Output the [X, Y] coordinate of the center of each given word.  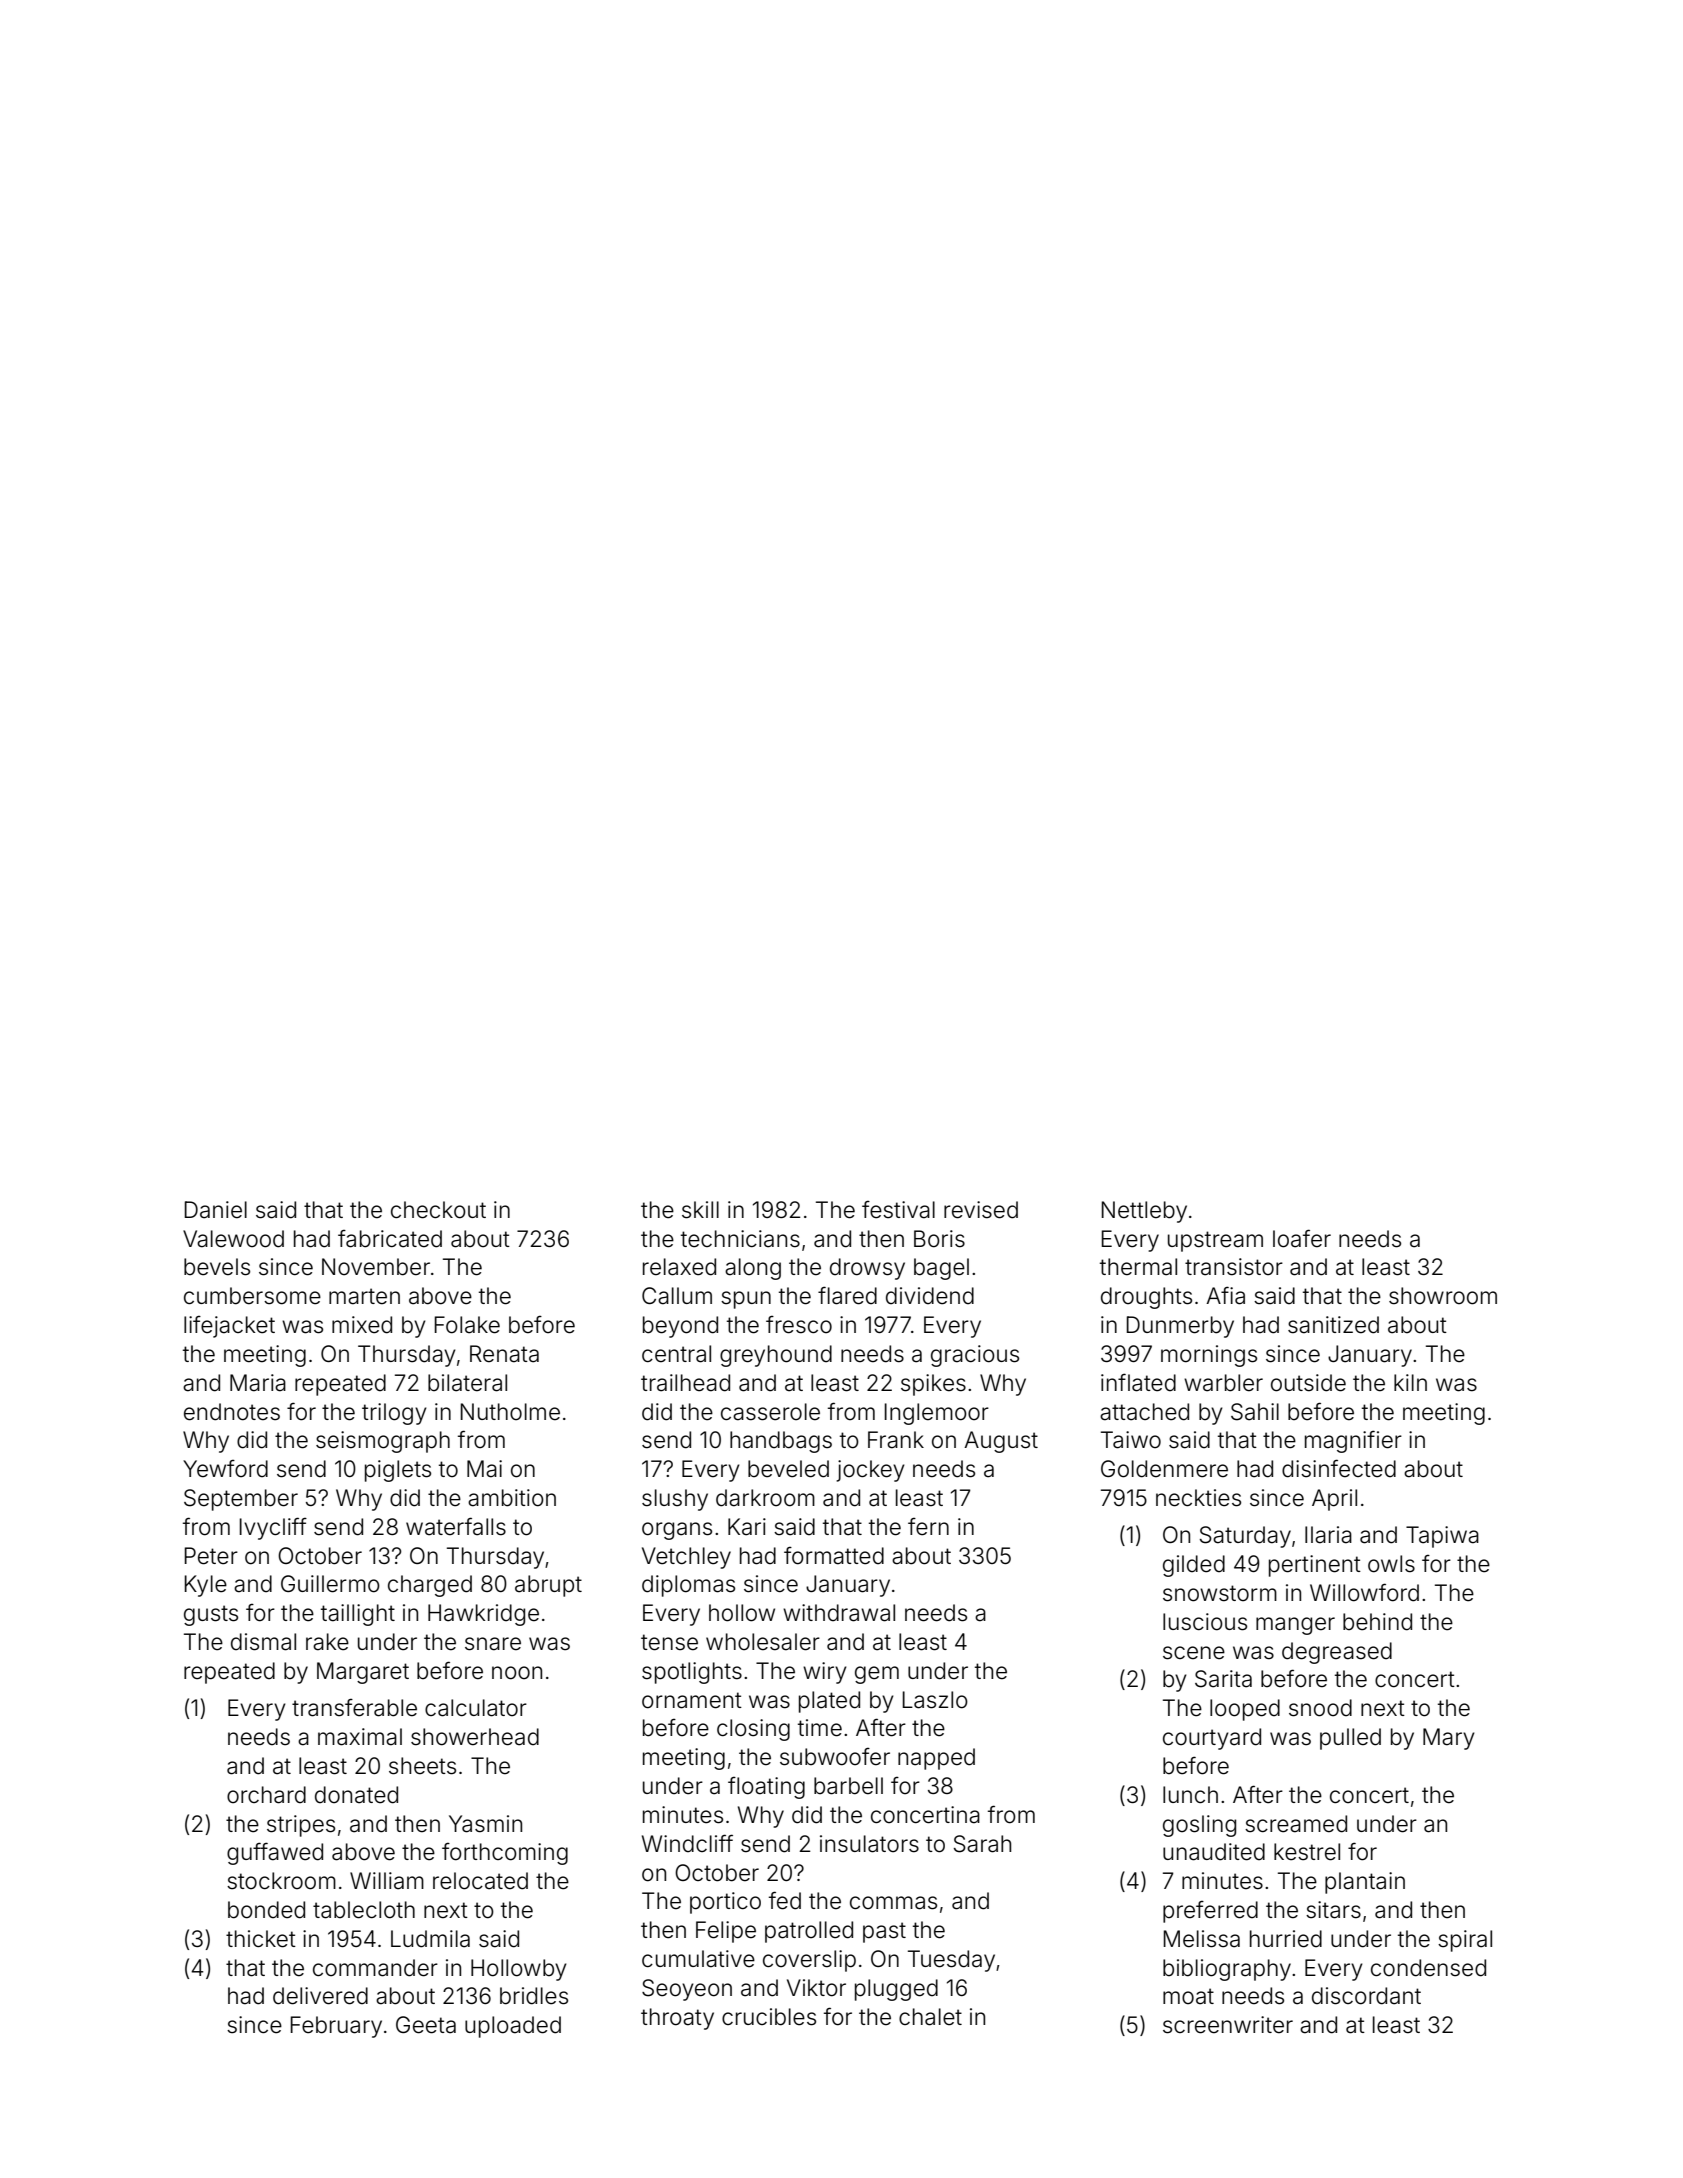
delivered [320, 1996]
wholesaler [763, 1642]
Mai [484, 1469]
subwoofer [835, 1757]
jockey [870, 1471]
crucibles [769, 2017]
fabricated [390, 1239]
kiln [1410, 1382]
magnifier [1353, 1441]
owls [1391, 1564]
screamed [1296, 1824]
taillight [358, 1615]
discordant [1366, 1996]
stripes [301, 1826]
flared [847, 1295]
